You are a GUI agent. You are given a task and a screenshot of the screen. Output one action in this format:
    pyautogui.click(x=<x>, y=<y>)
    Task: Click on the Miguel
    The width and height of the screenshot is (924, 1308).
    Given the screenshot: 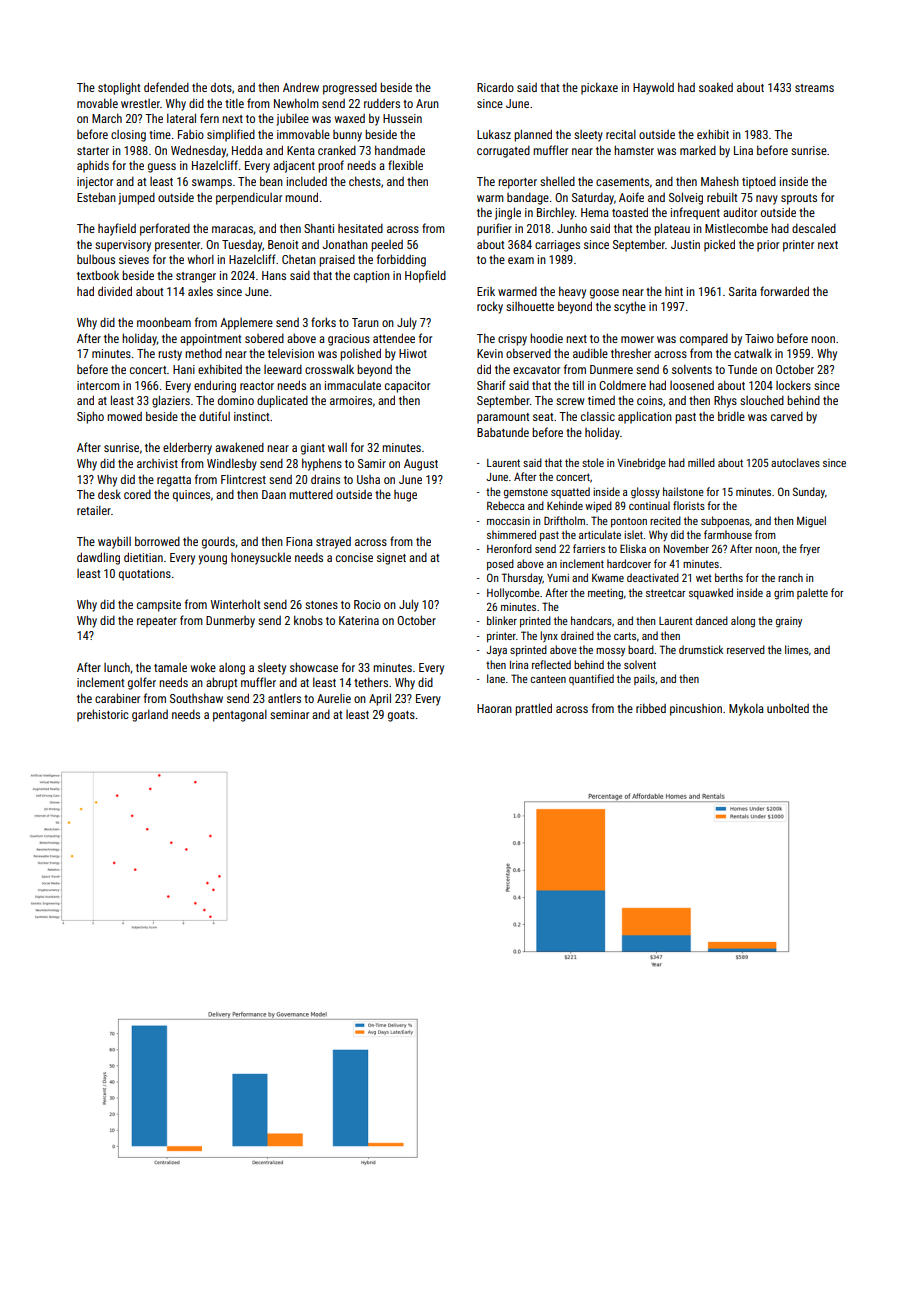 What is the action you would take?
    pyautogui.click(x=811, y=522)
